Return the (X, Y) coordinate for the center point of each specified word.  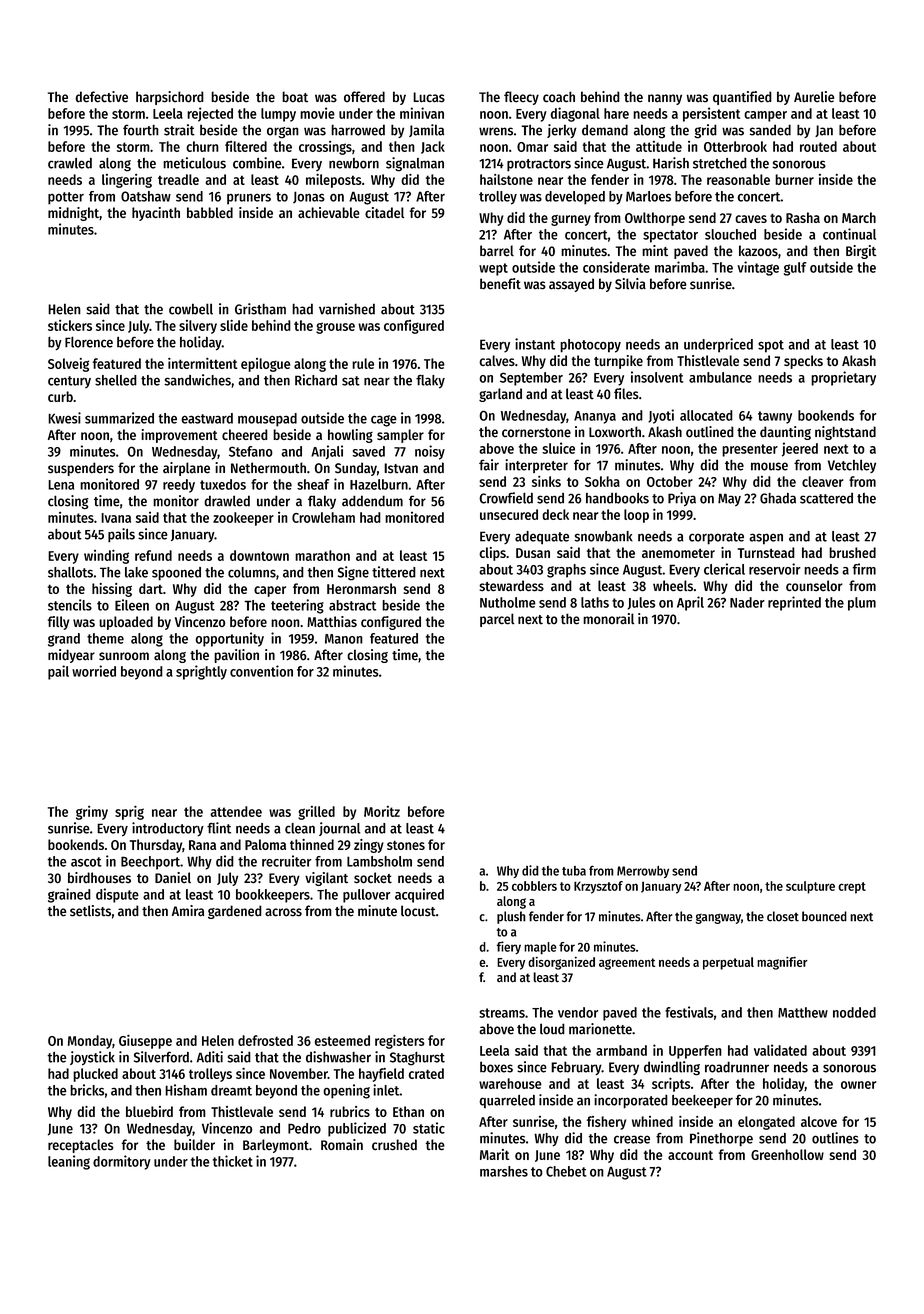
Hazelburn (379, 484)
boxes (496, 1067)
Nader (747, 602)
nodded (854, 1012)
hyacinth (156, 214)
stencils (70, 605)
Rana (202, 845)
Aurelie (814, 97)
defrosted (265, 1040)
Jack (433, 147)
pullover (366, 896)
